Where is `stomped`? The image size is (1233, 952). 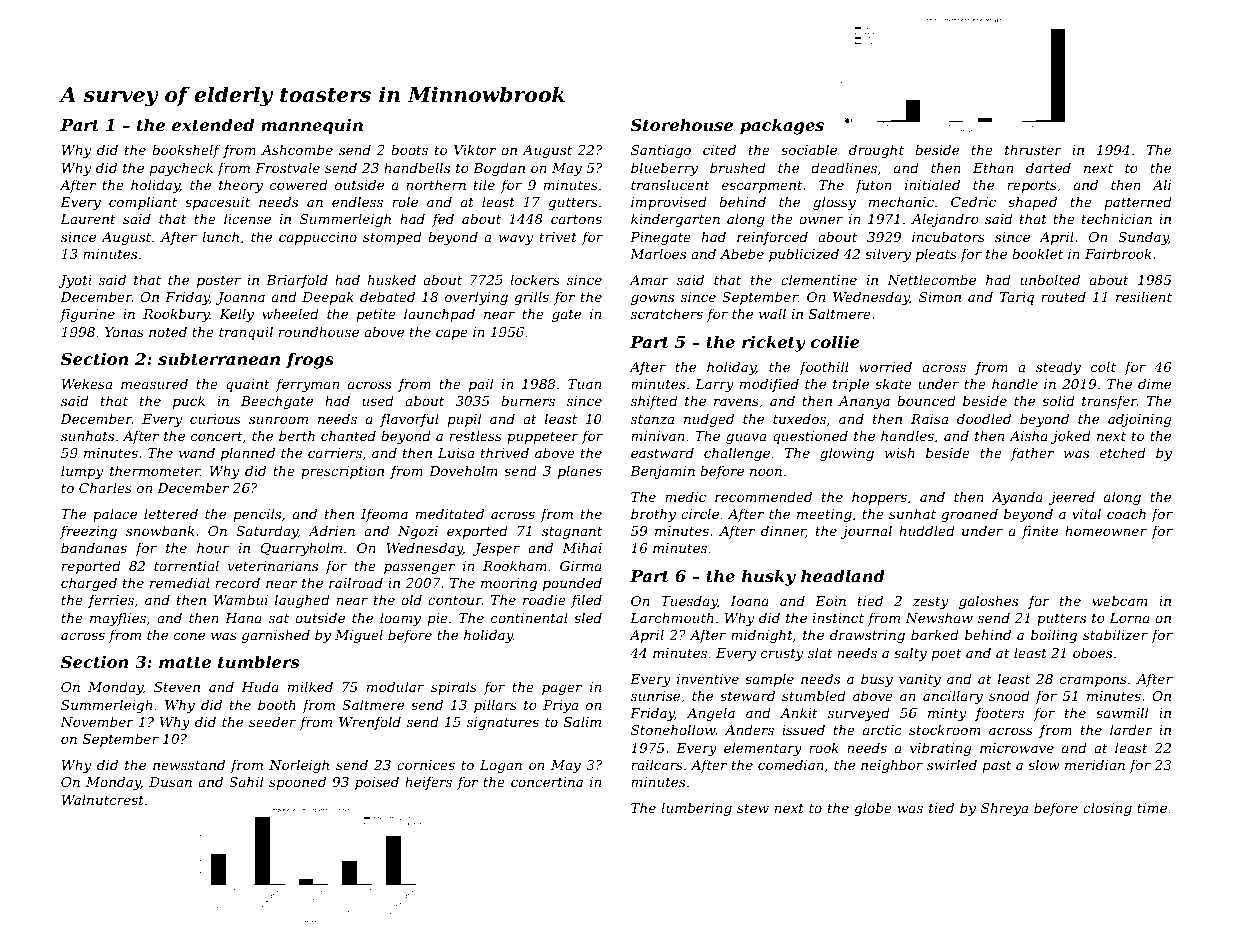
stomped is located at coordinates (392, 238).
